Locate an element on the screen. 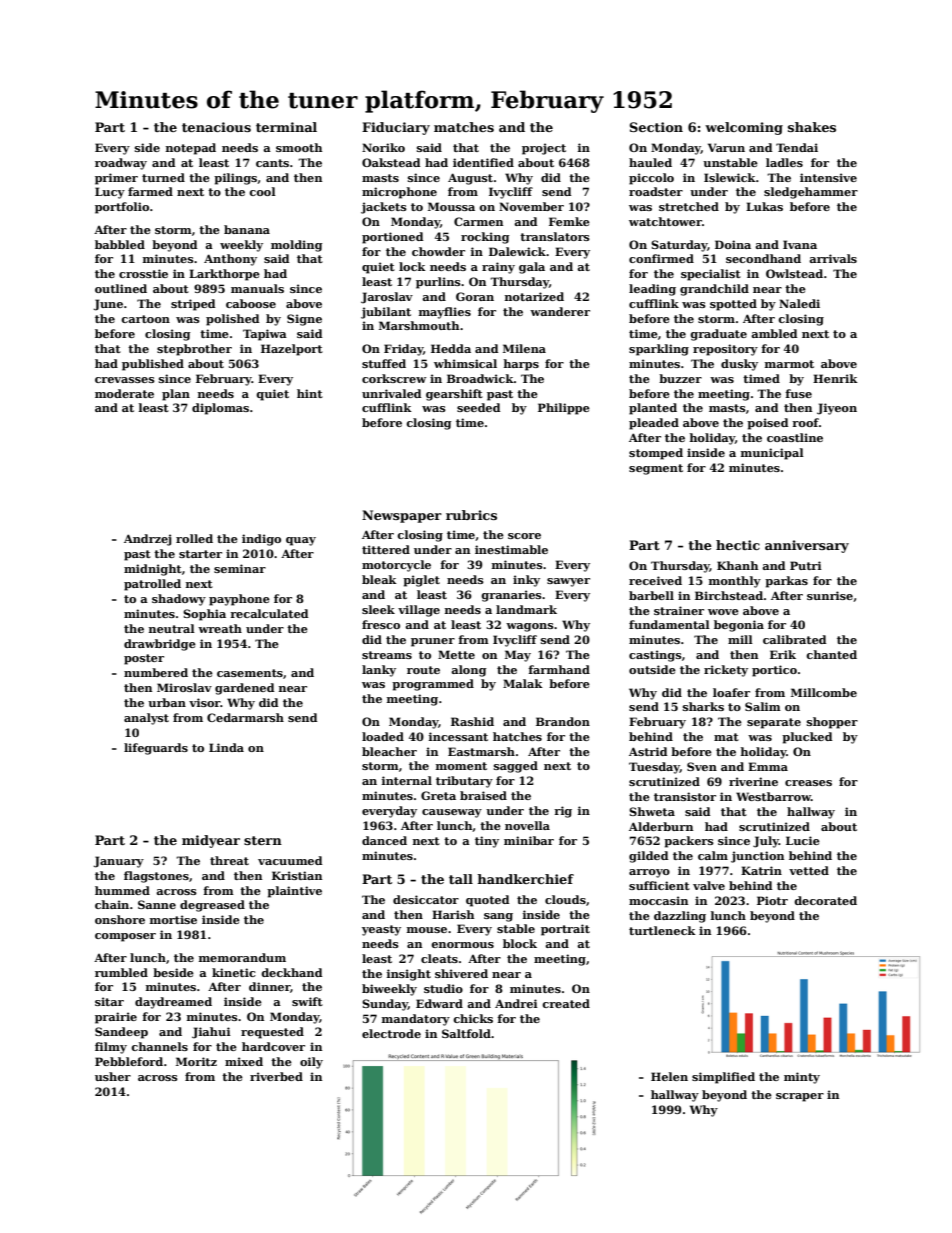 Image resolution: width=952 pixels, height=1233 pixels. lifeguards is located at coordinates (156, 749).
